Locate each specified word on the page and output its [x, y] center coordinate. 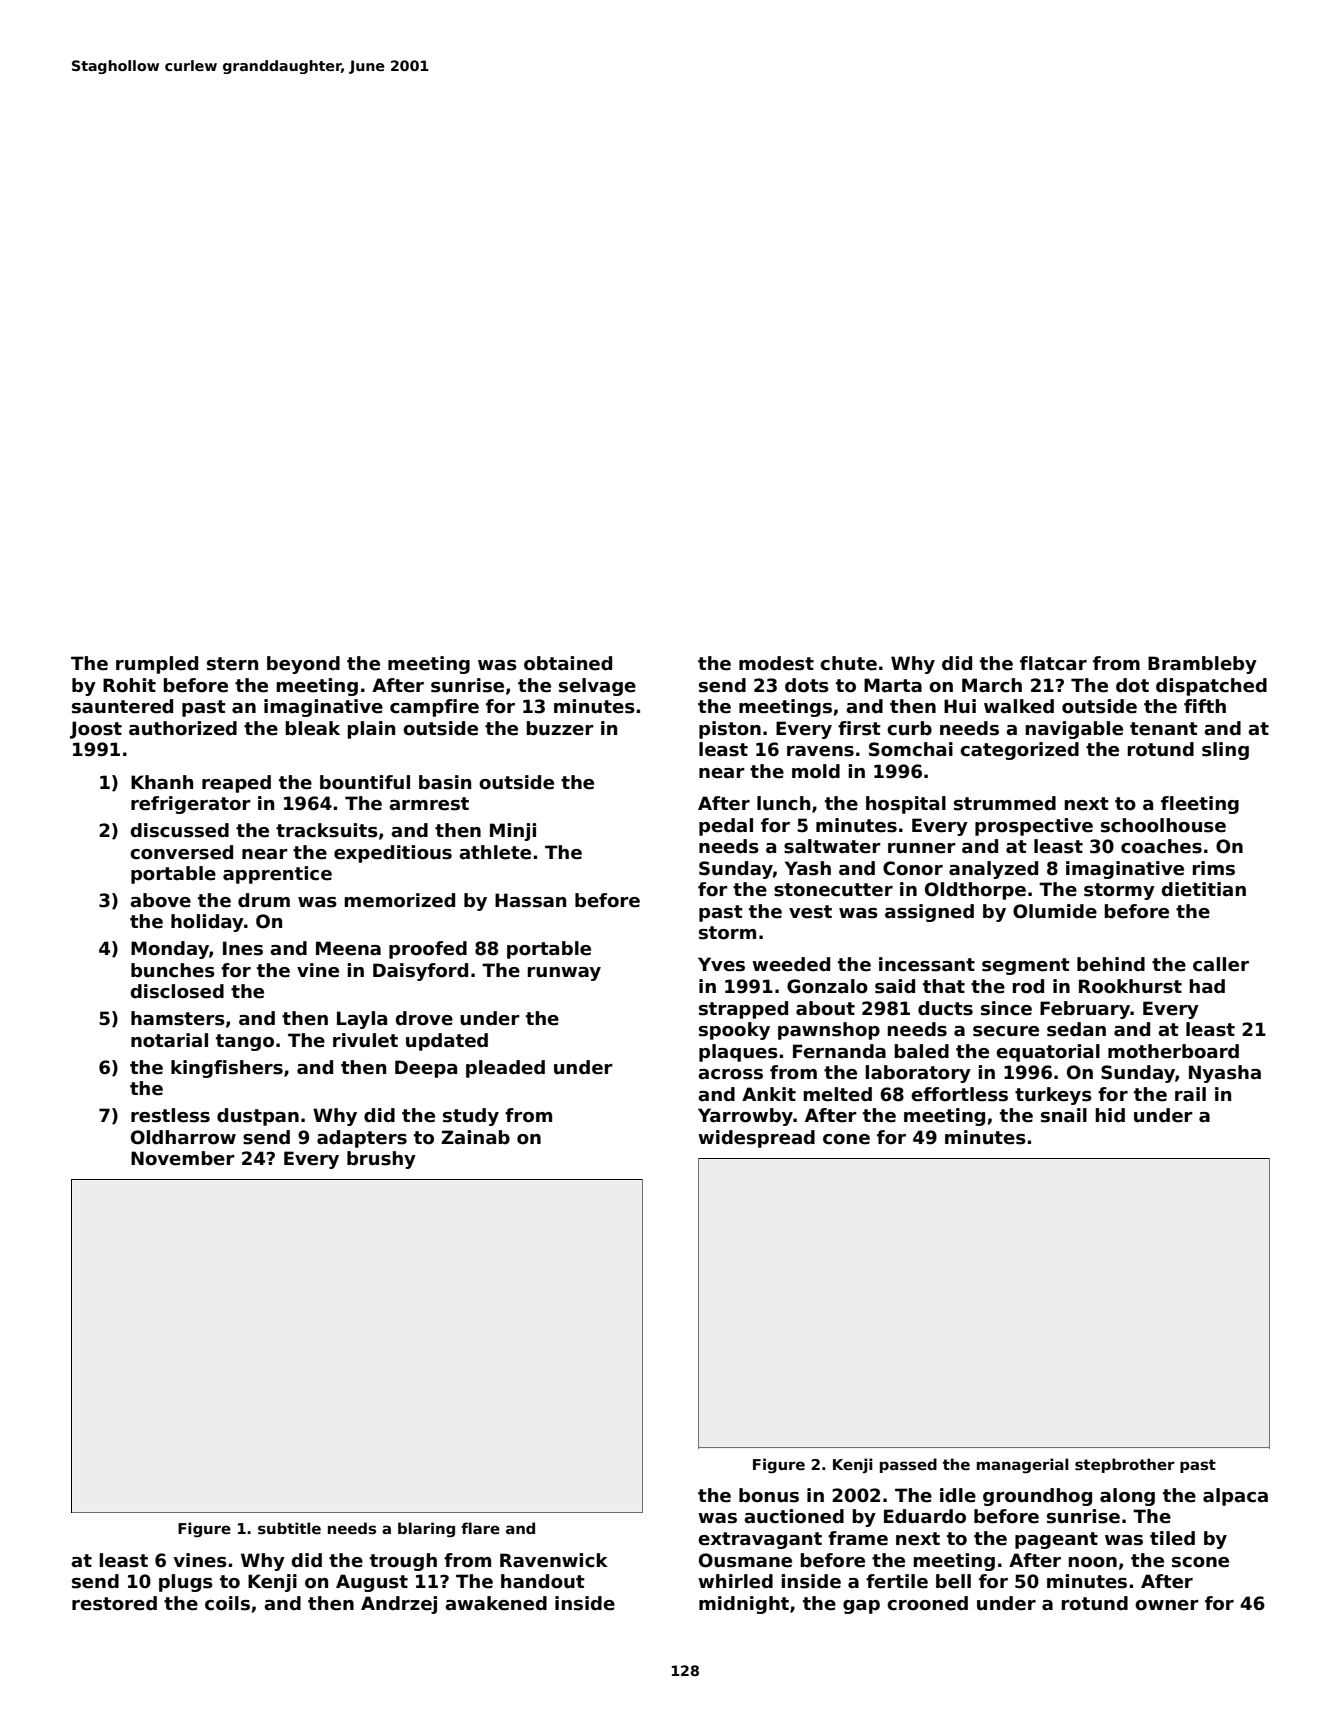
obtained [568, 663]
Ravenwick [554, 1560]
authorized [183, 728]
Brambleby [1202, 665]
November [183, 1158]
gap [861, 1607]
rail [1190, 1094]
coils [227, 1603]
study [471, 1117]
